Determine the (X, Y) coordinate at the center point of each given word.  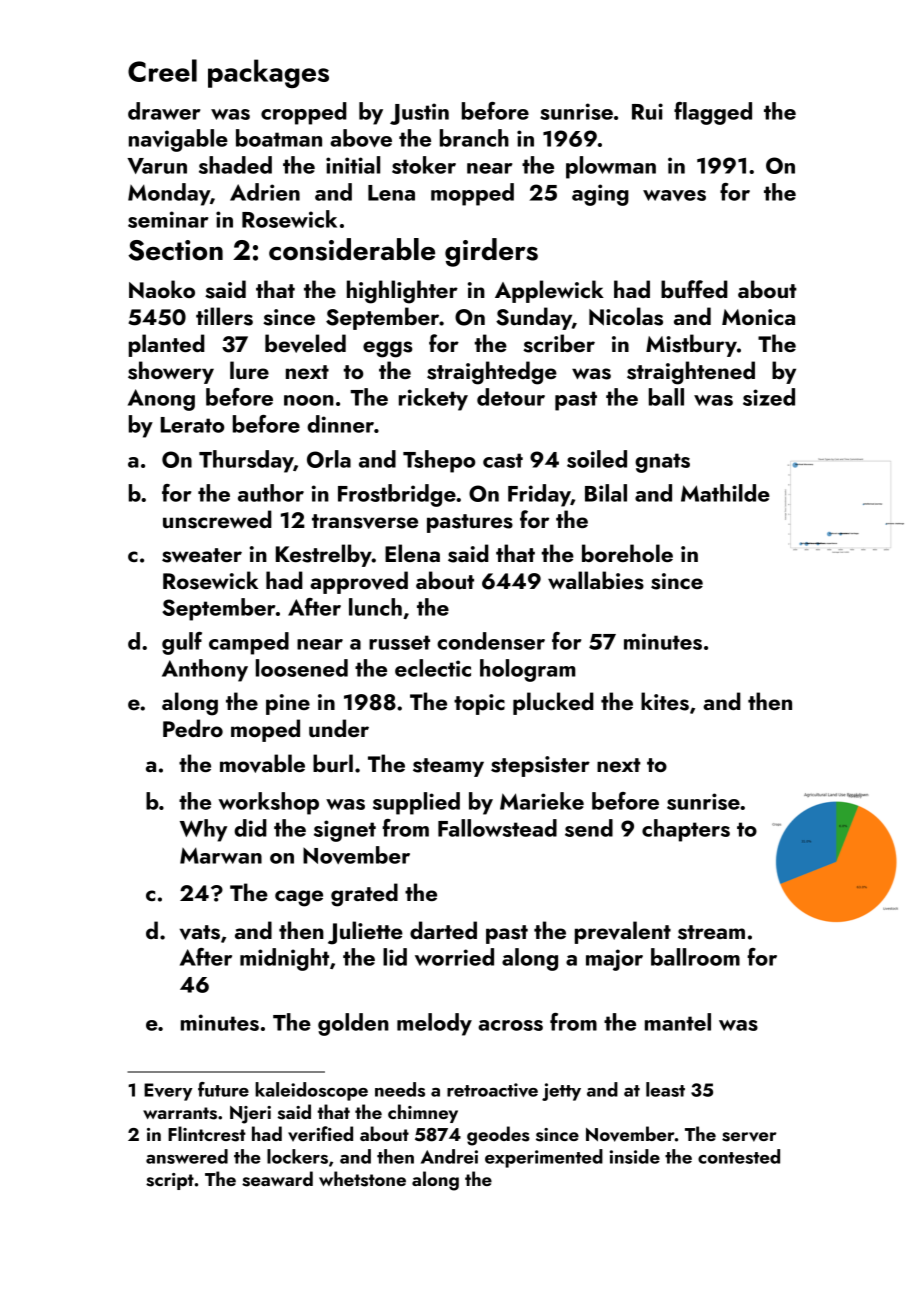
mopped (472, 194)
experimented (544, 1158)
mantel (678, 1022)
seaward (277, 1179)
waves (674, 195)
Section (175, 250)
